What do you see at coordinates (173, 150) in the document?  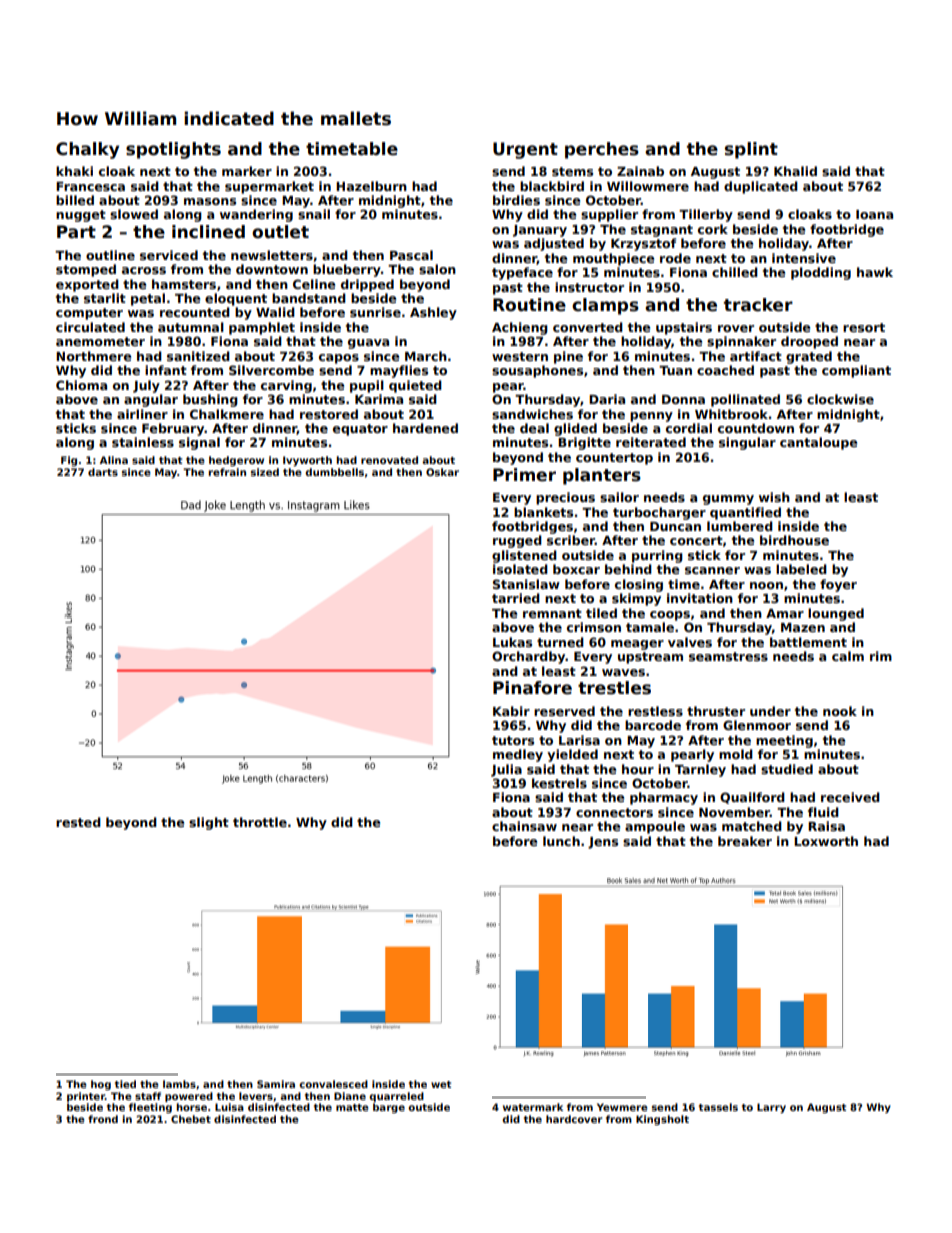 I see `spotlights` at bounding box center [173, 150].
